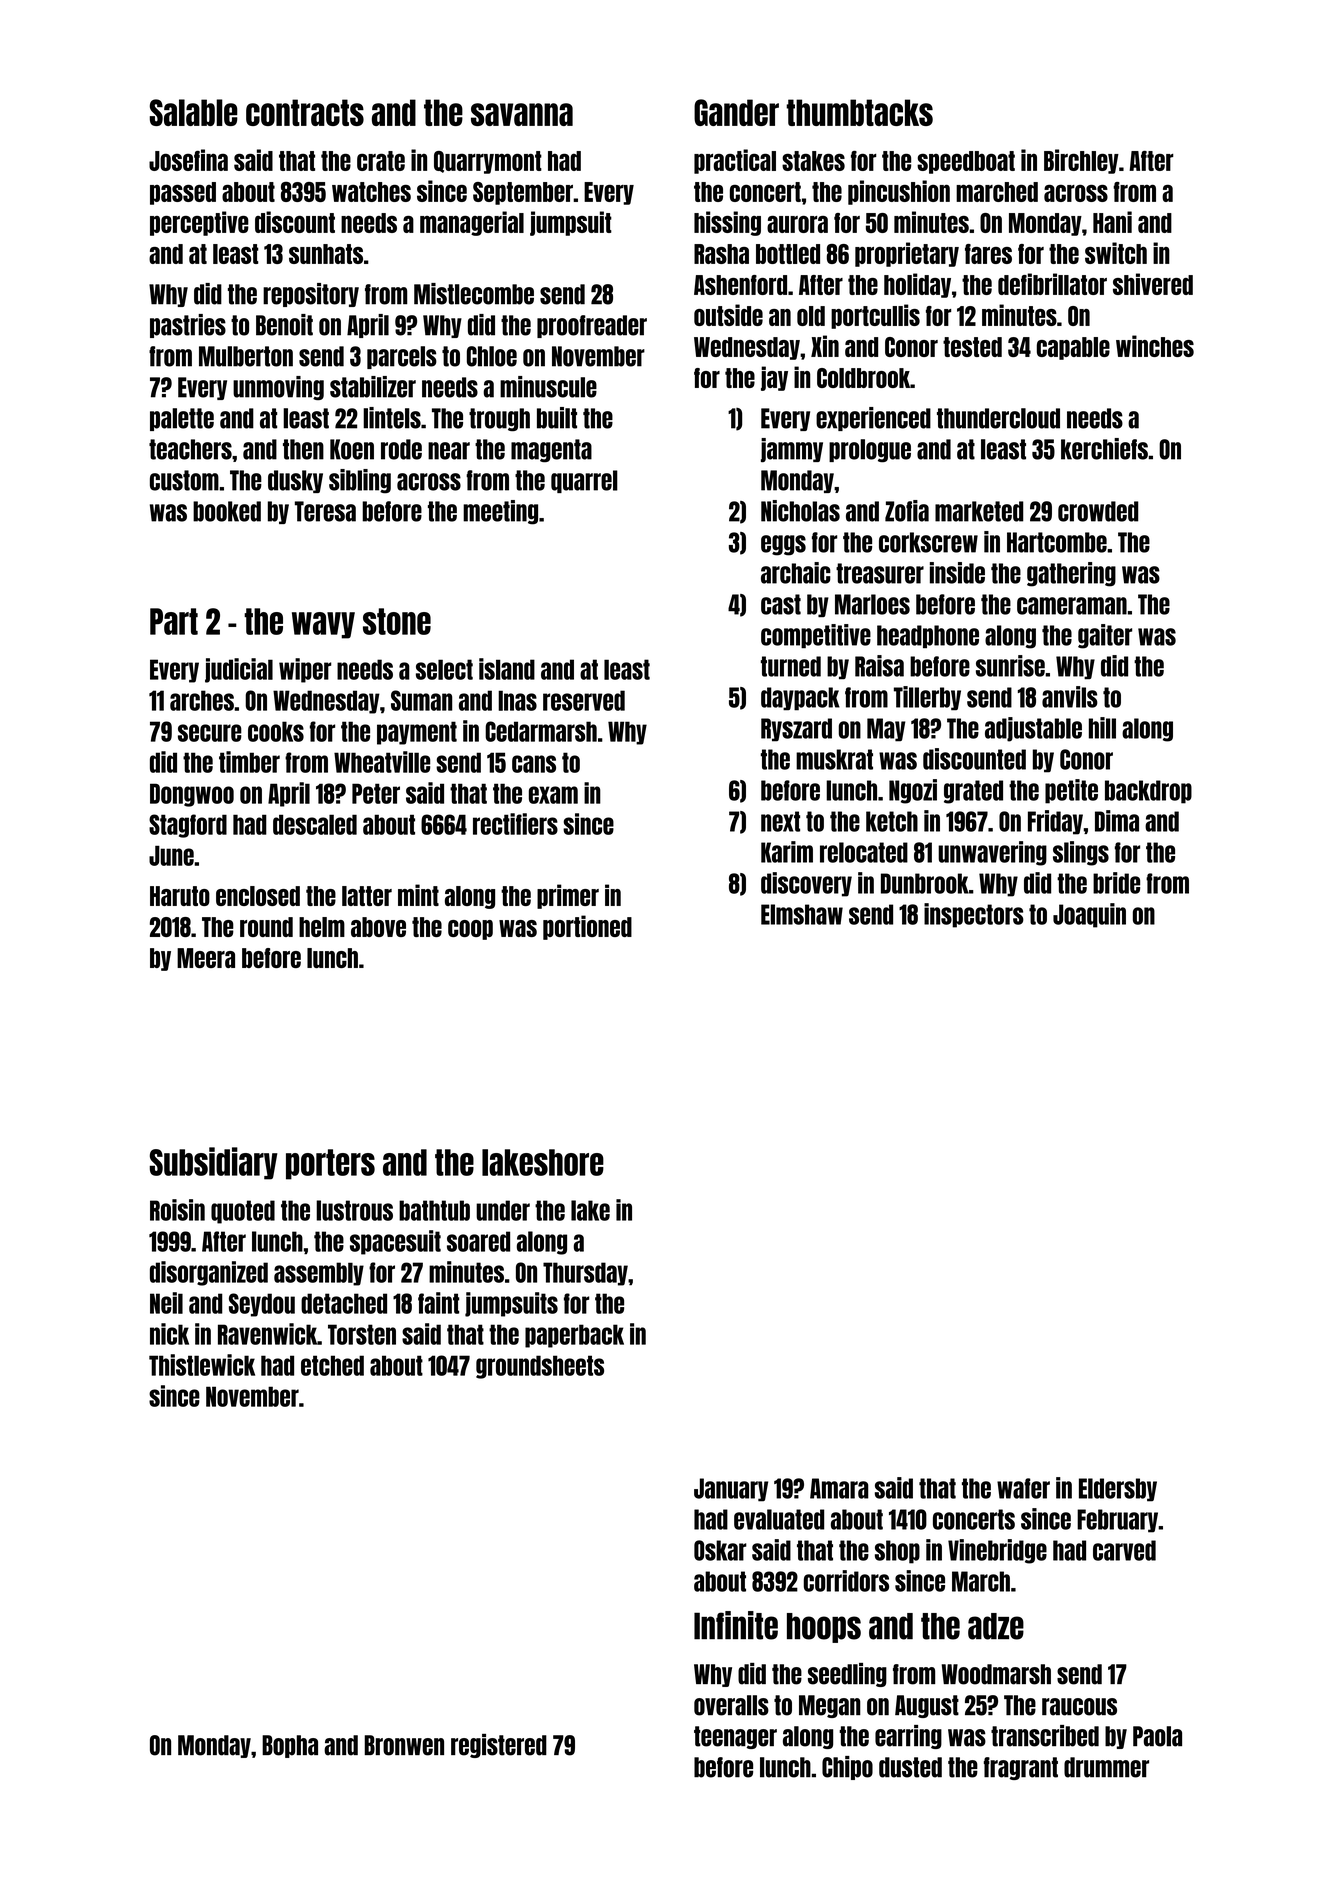  I want to click on shivered, so click(1153, 284).
